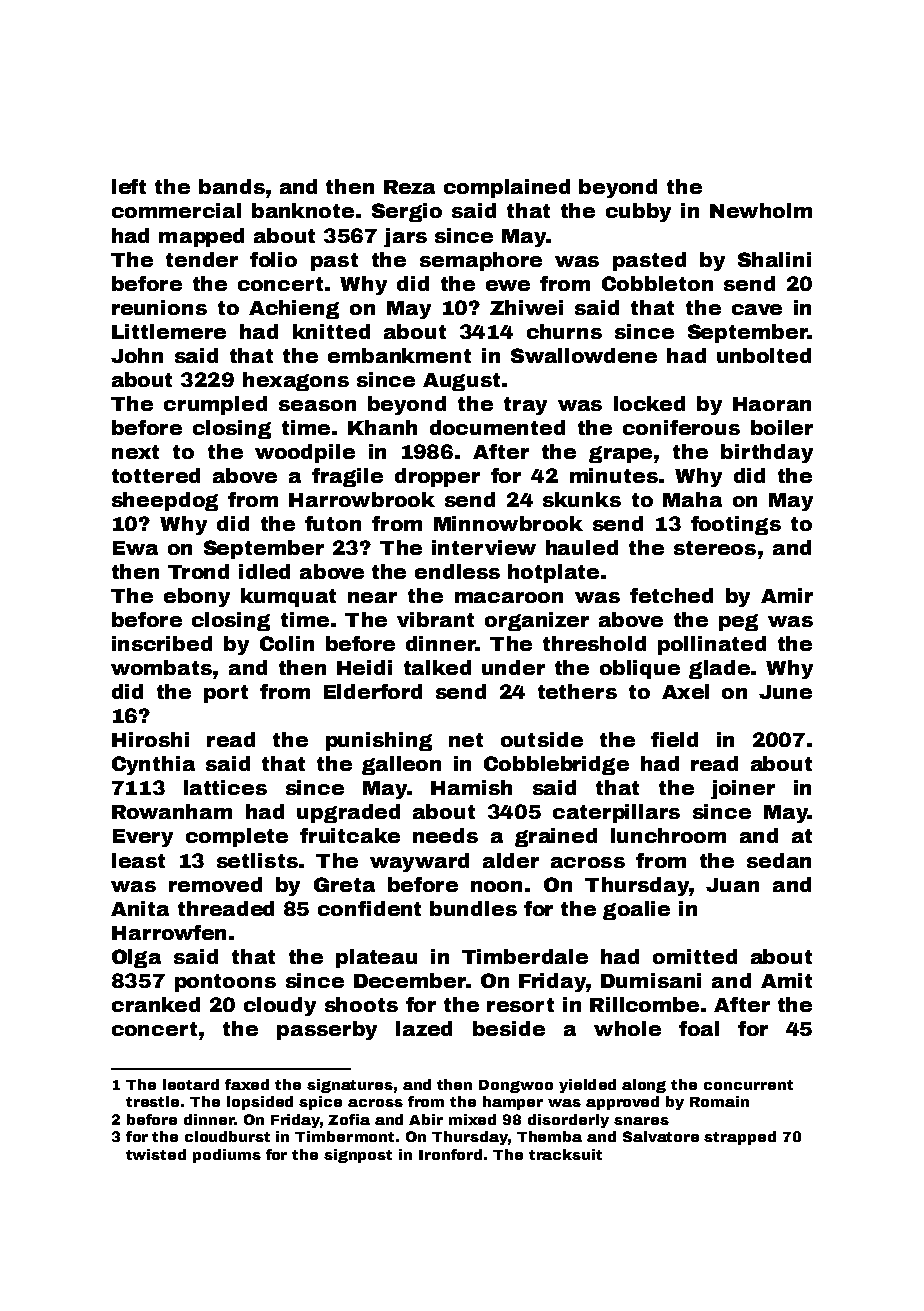 This screenshot has height=1311, width=924. Describe the element at coordinates (382, 427) in the screenshot. I see `Khanh` at that location.
